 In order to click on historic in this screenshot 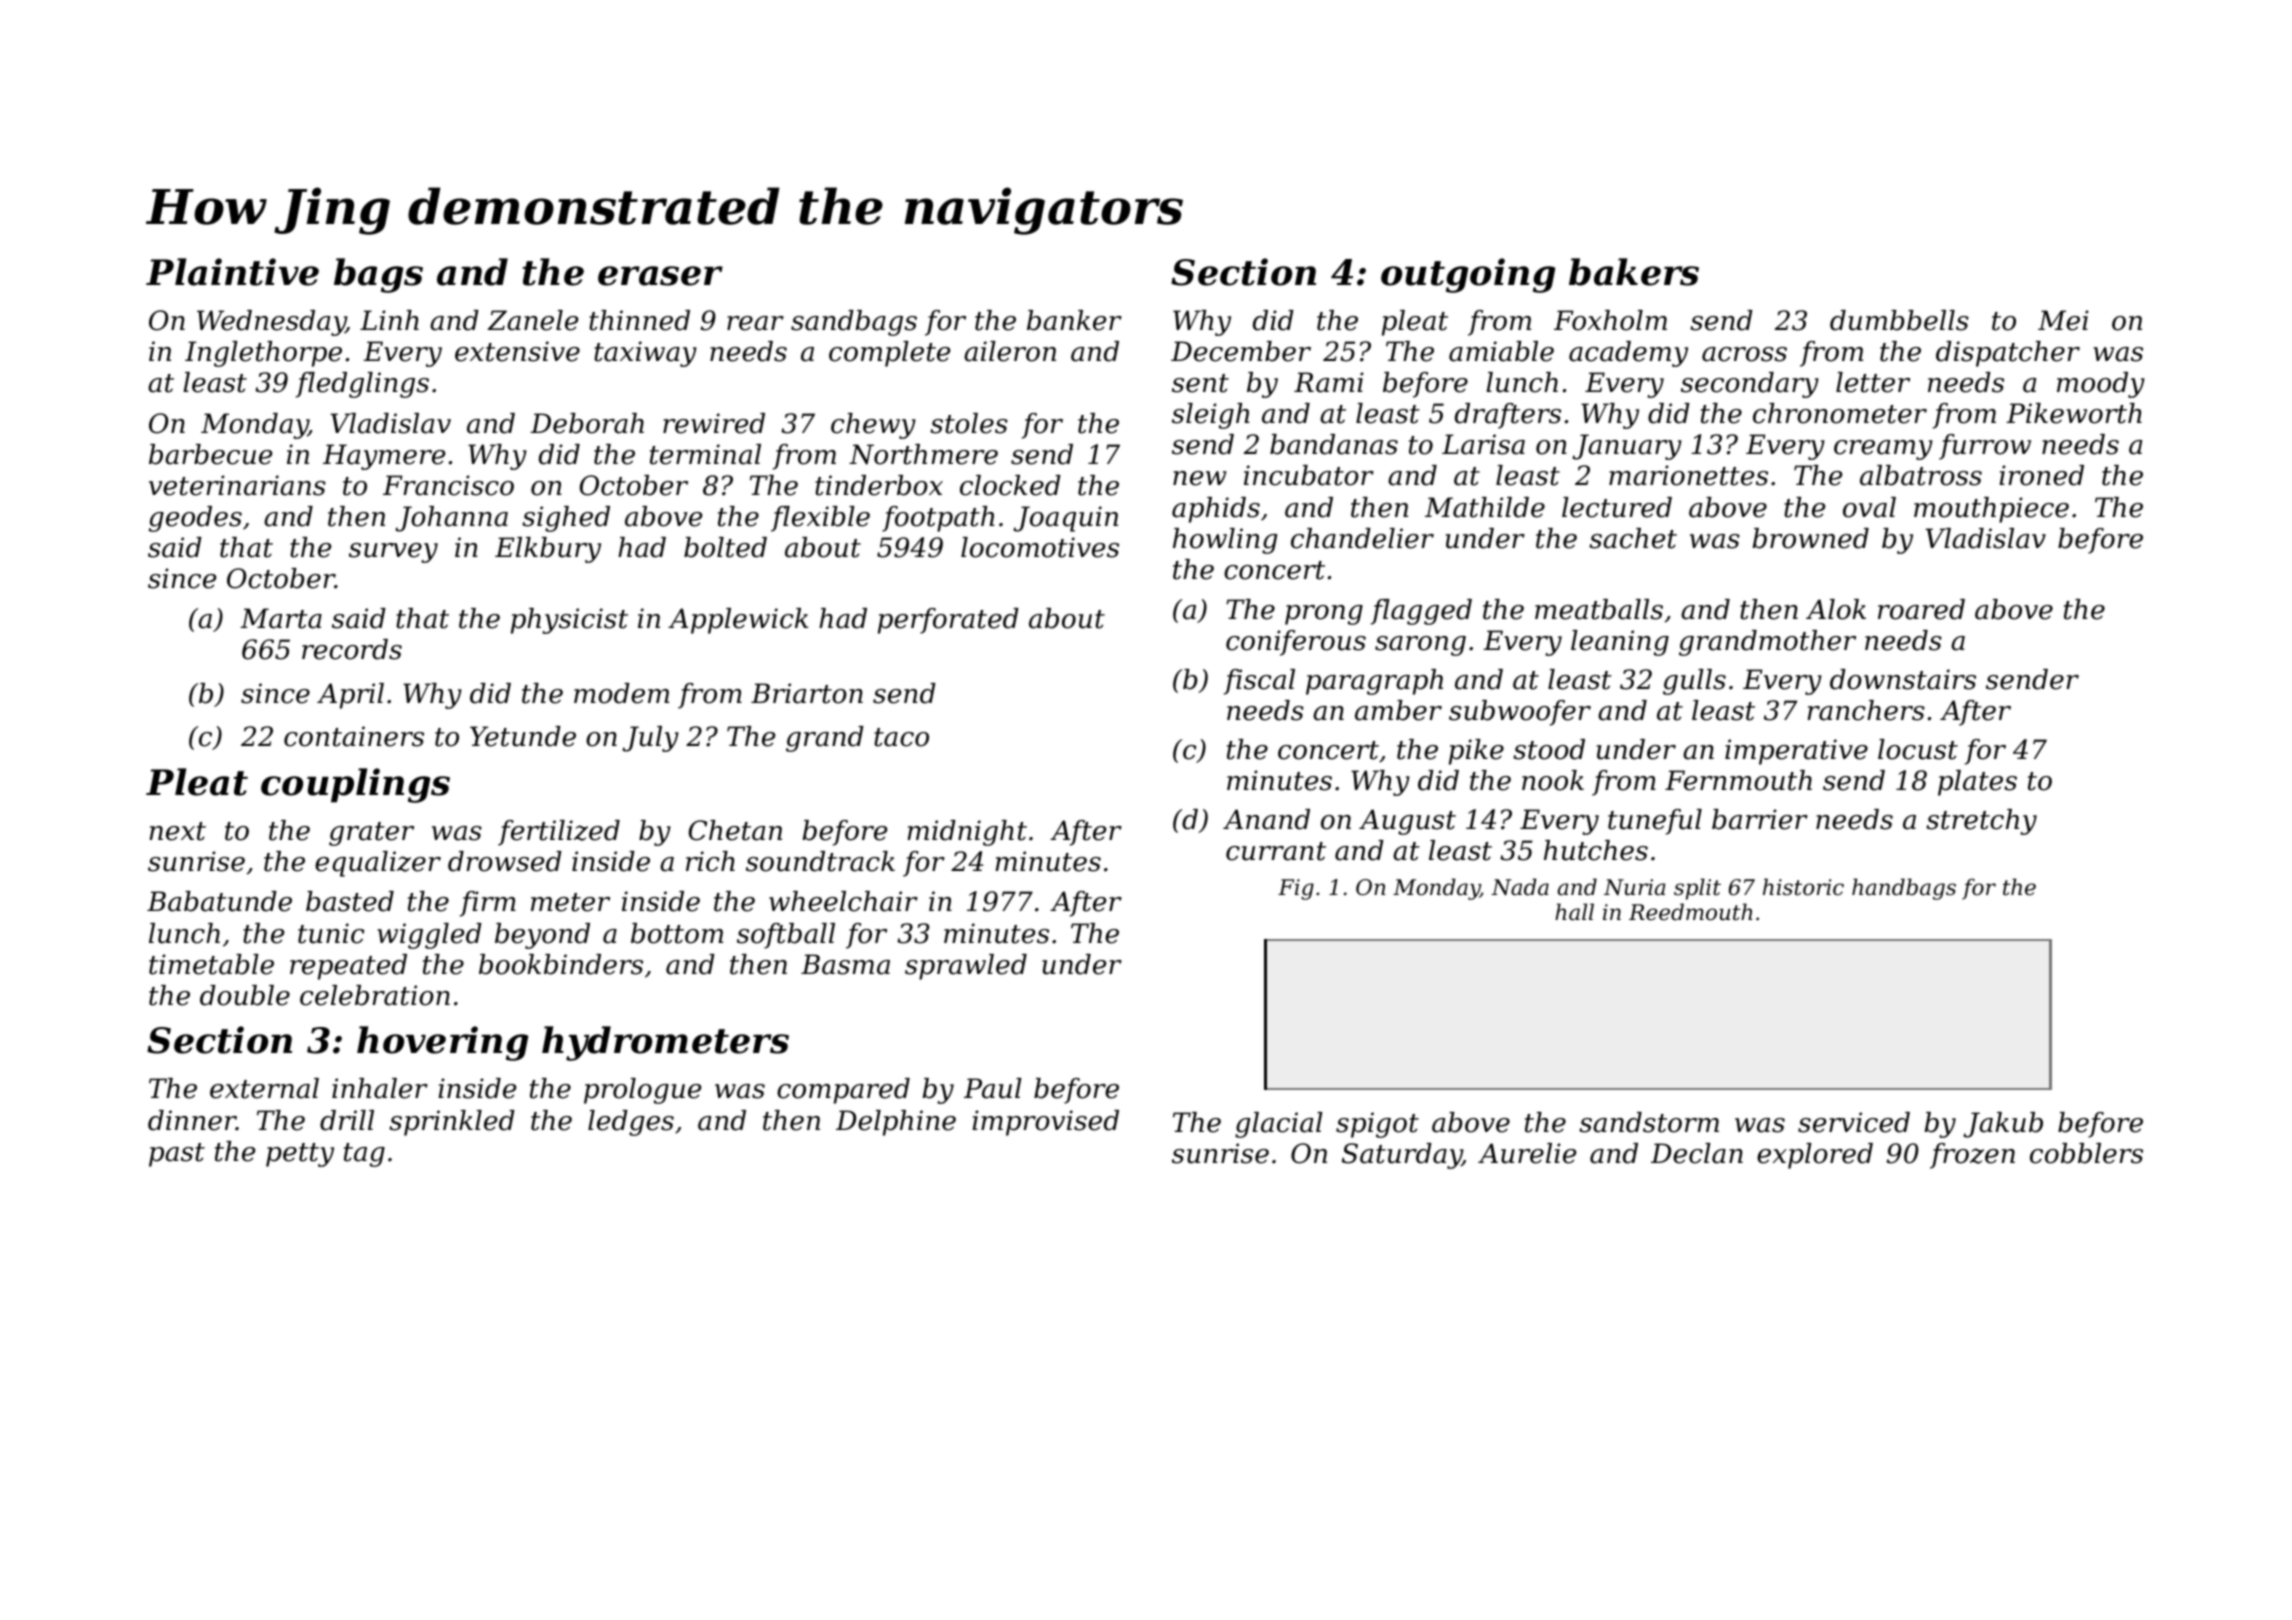, I will do `click(1803, 887)`.
